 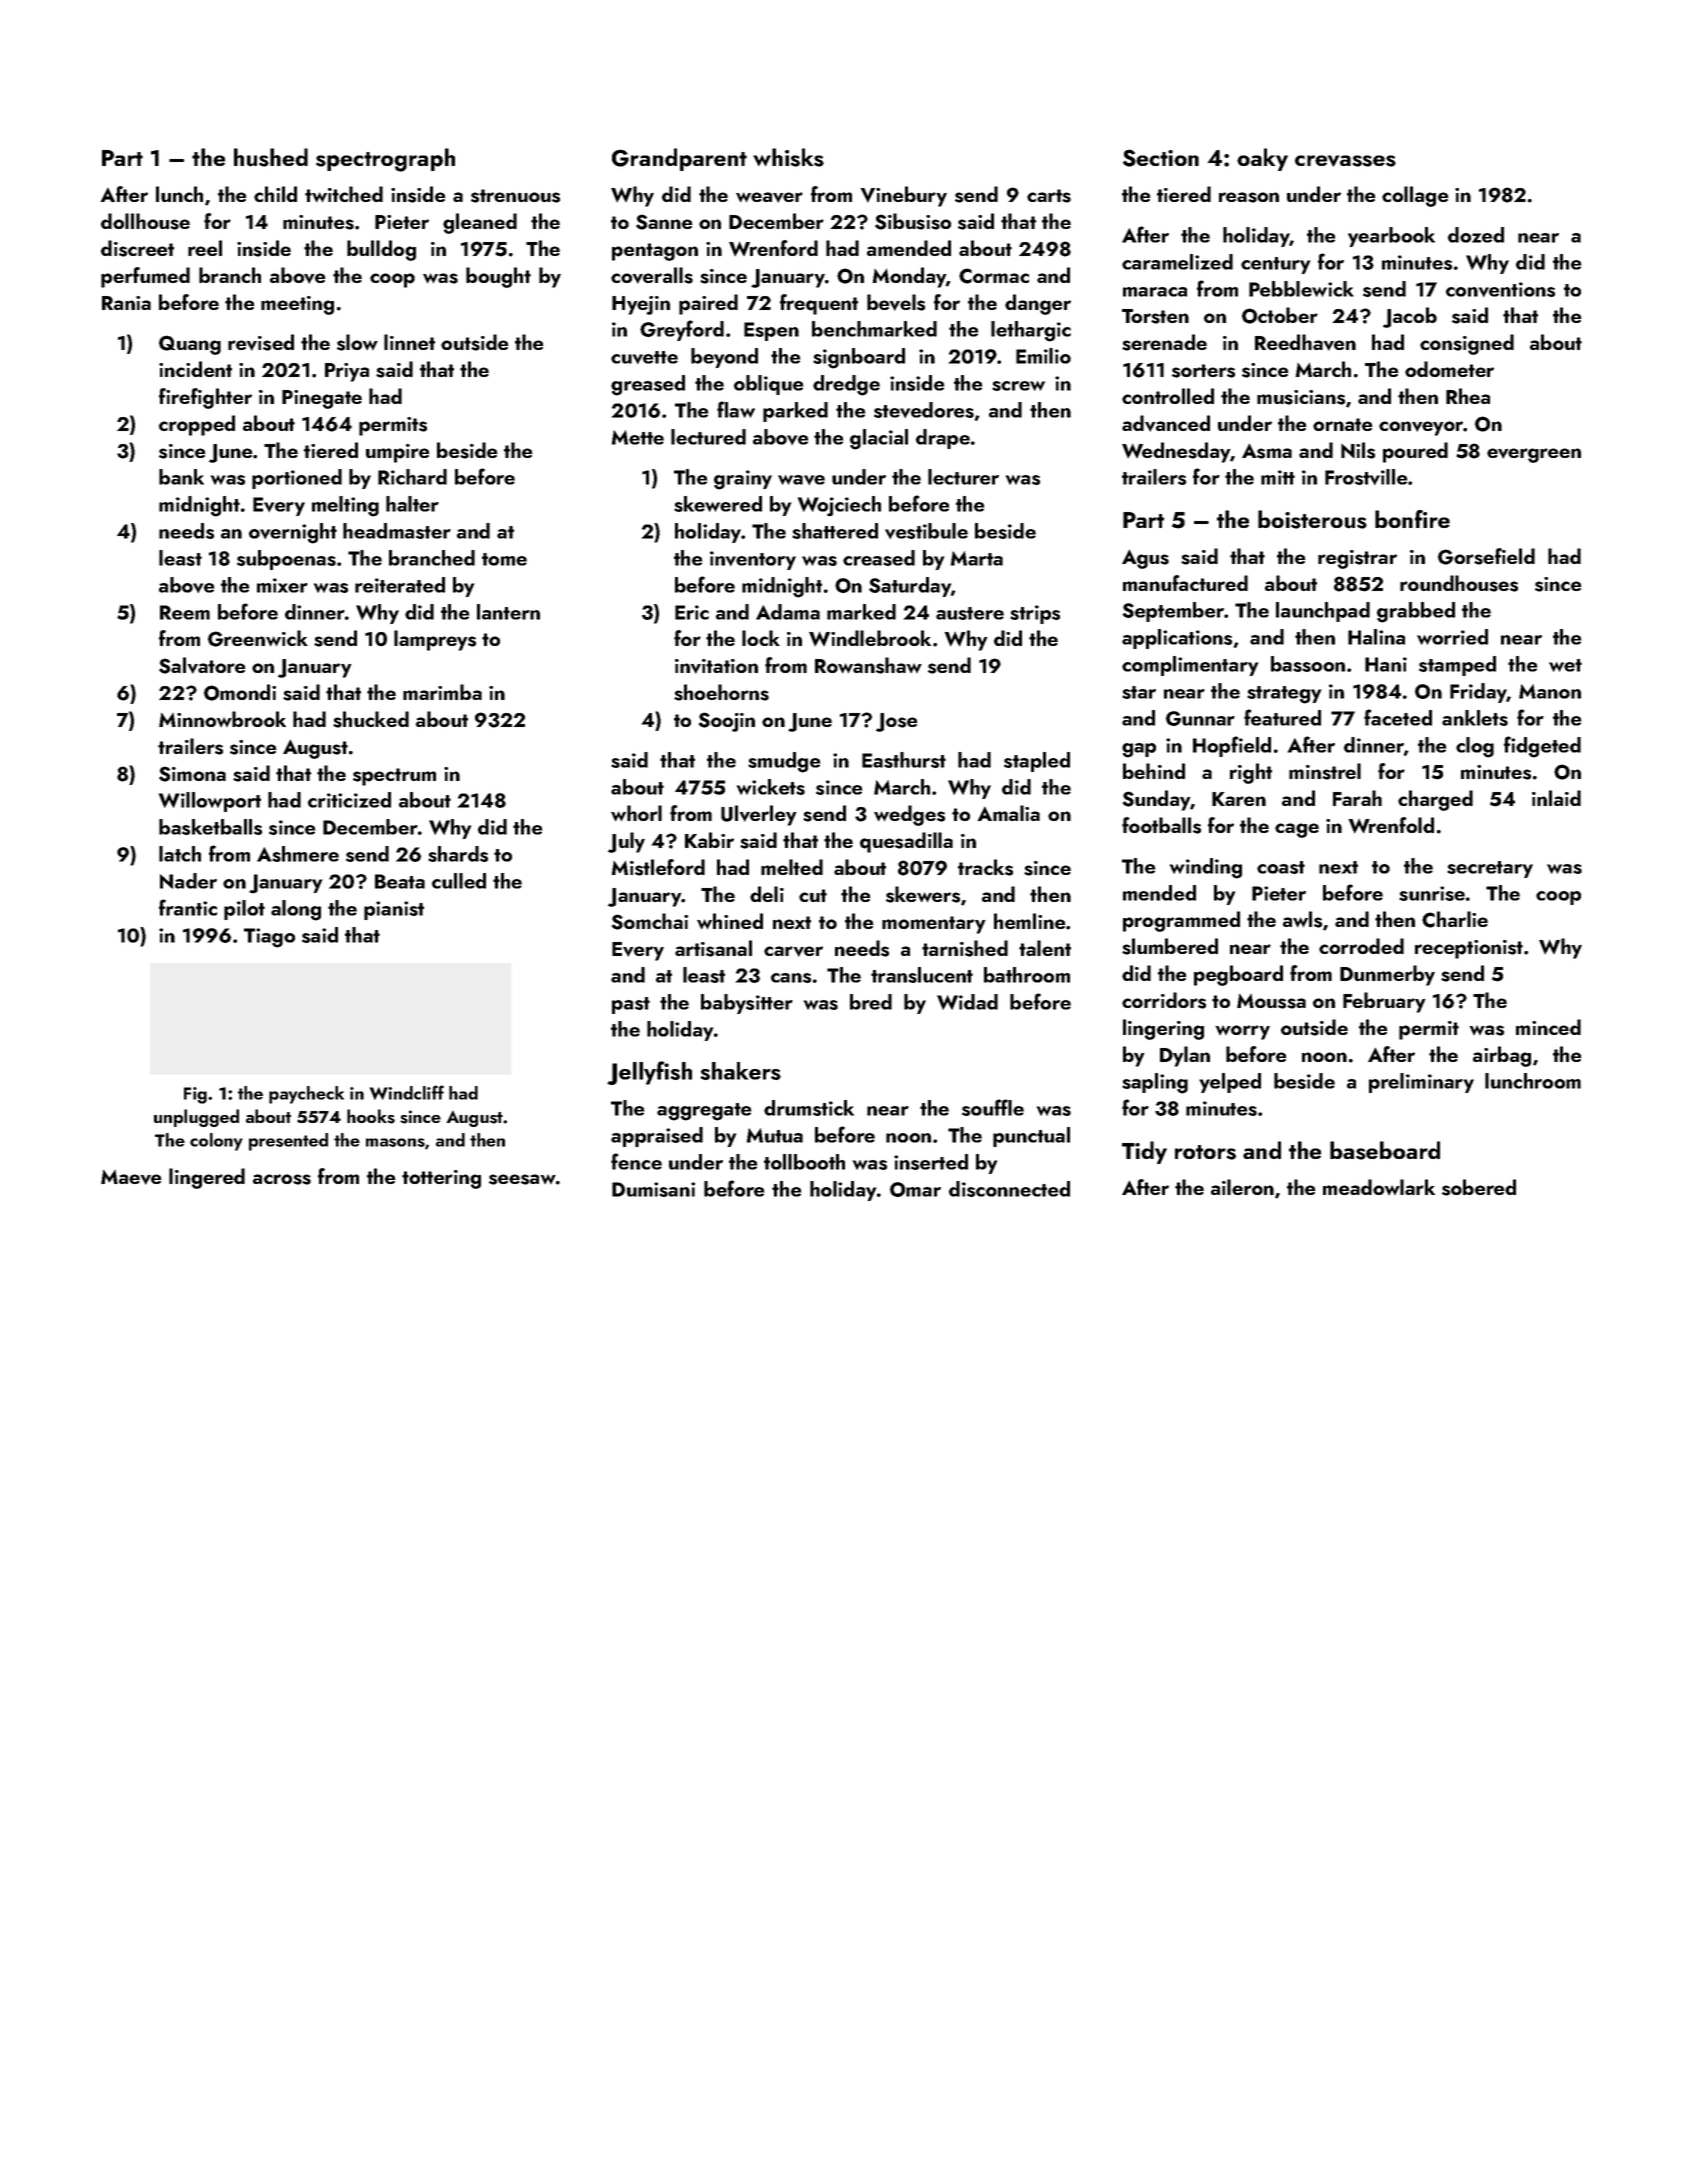 I want to click on across, so click(x=282, y=1179).
